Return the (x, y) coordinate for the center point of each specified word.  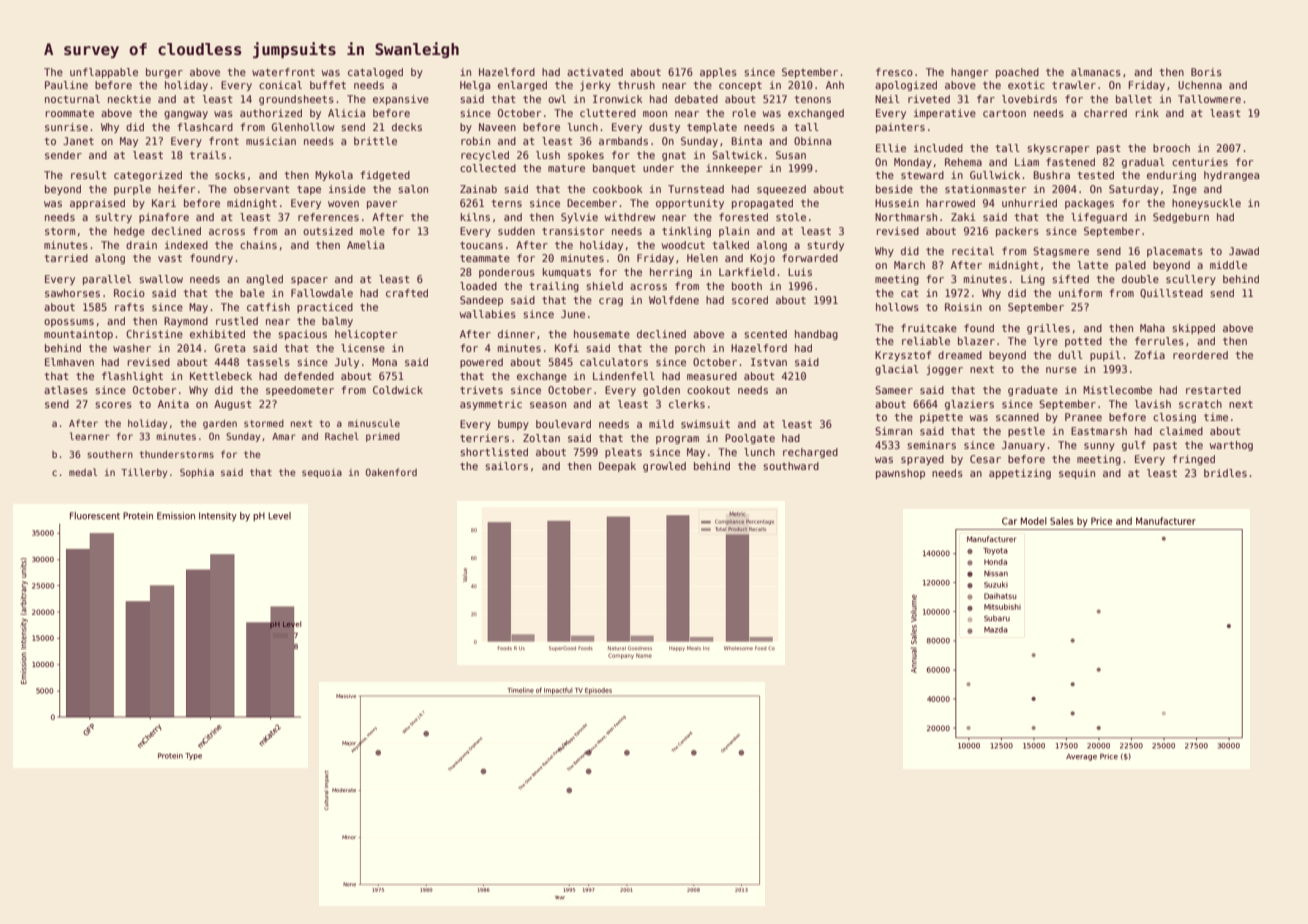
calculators (614, 362)
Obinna (812, 141)
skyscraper (1058, 149)
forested (743, 217)
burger (164, 73)
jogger (944, 370)
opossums (69, 323)
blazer (976, 341)
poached (1017, 73)
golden (661, 391)
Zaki (963, 217)
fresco (894, 72)
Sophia (197, 473)
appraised (97, 204)
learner (90, 436)
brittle (375, 141)
